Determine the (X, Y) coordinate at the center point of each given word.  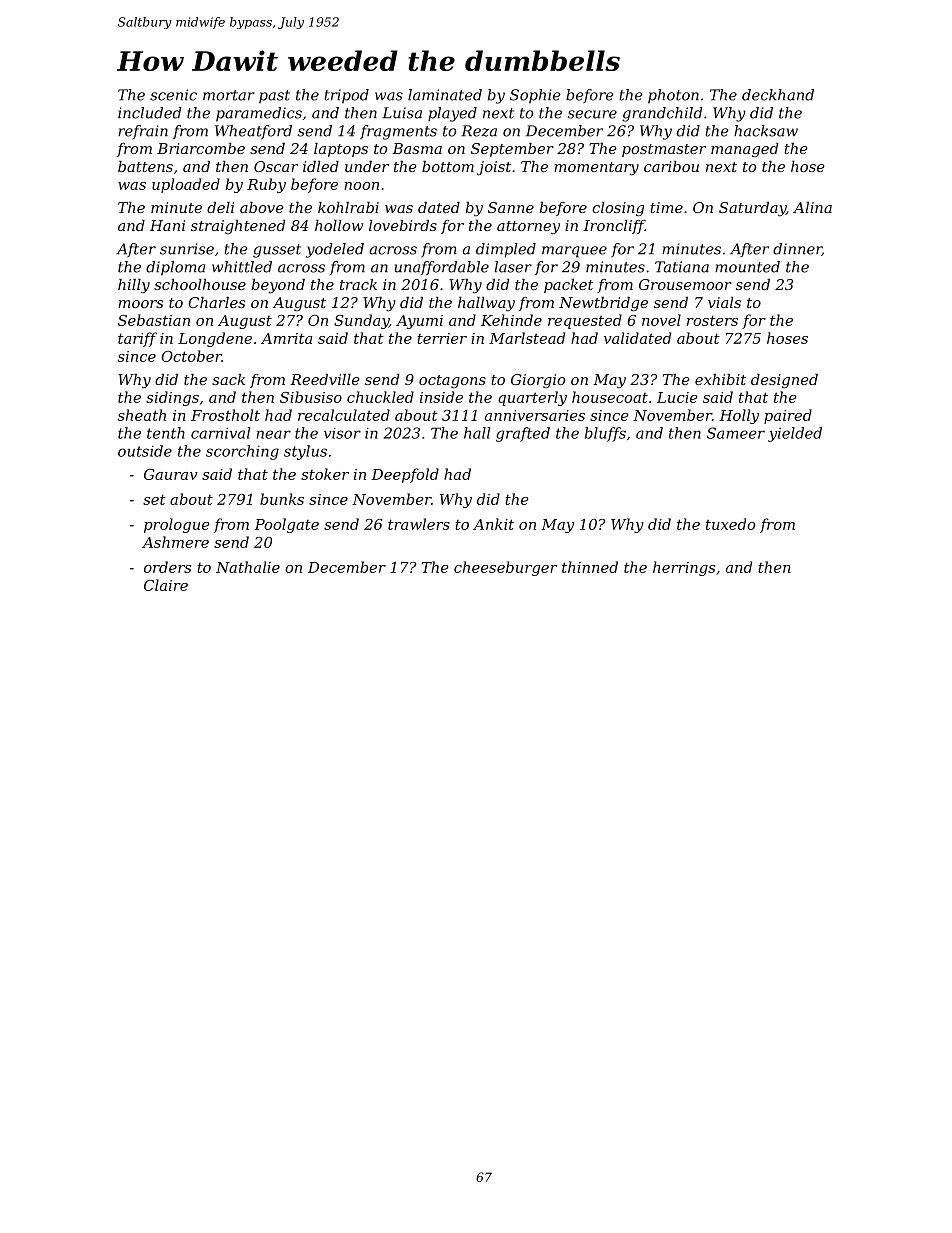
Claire (166, 585)
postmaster (664, 150)
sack (228, 379)
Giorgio (538, 381)
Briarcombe (201, 148)
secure (592, 114)
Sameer (736, 433)
